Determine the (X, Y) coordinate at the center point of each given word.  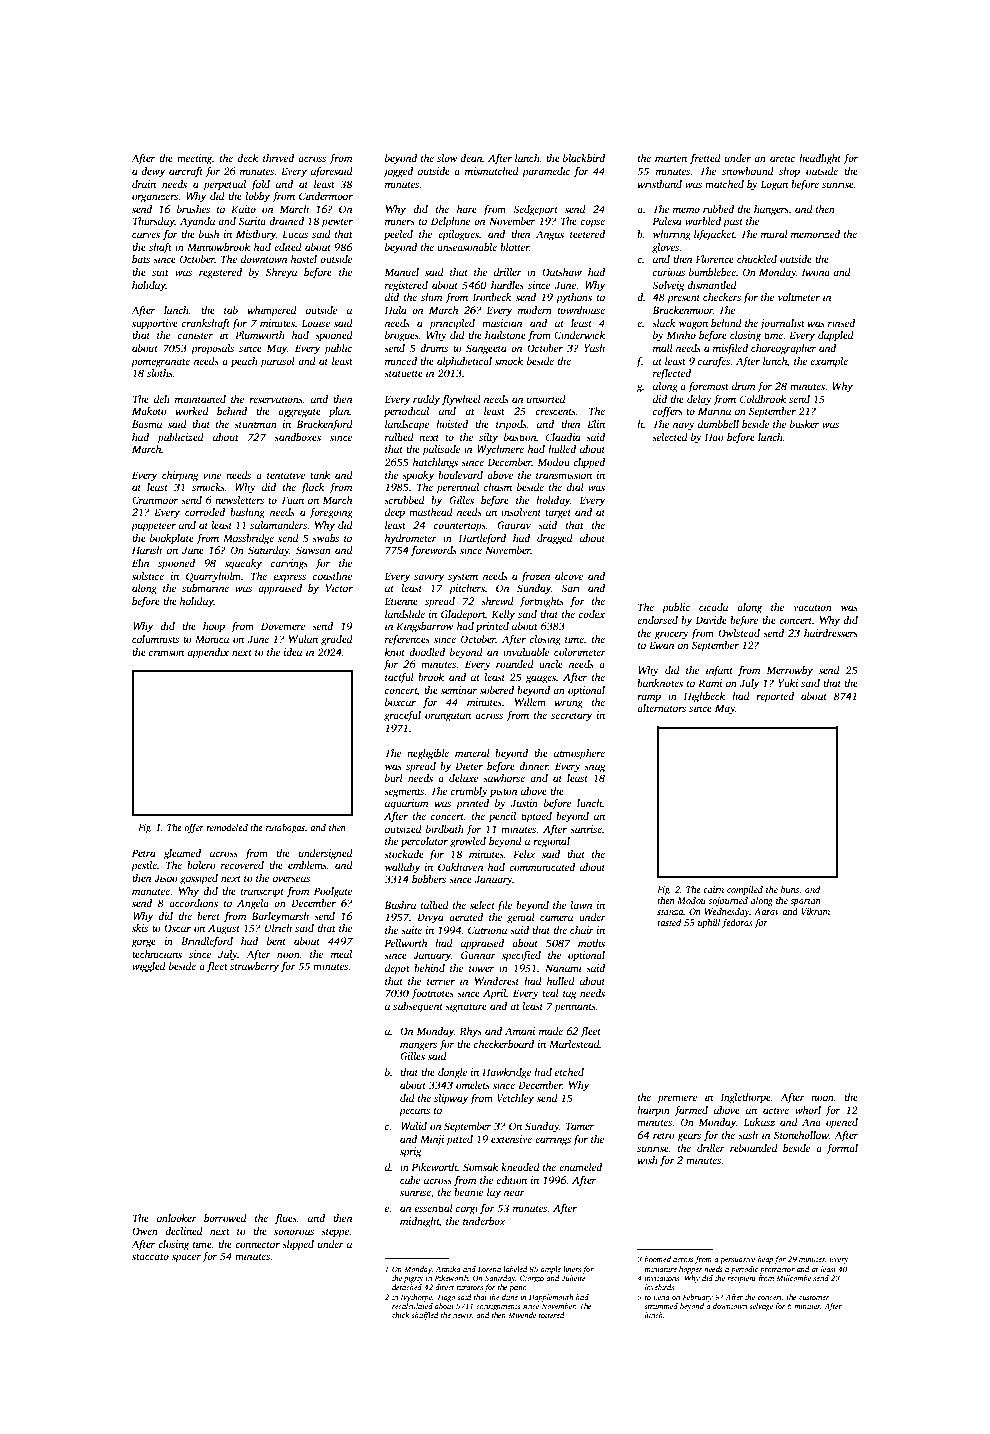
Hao (713, 437)
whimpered (272, 311)
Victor (339, 588)
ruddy (426, 400)
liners (572, 1269)
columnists (155, 639)
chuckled (757, 259)
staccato (150, 1257)
